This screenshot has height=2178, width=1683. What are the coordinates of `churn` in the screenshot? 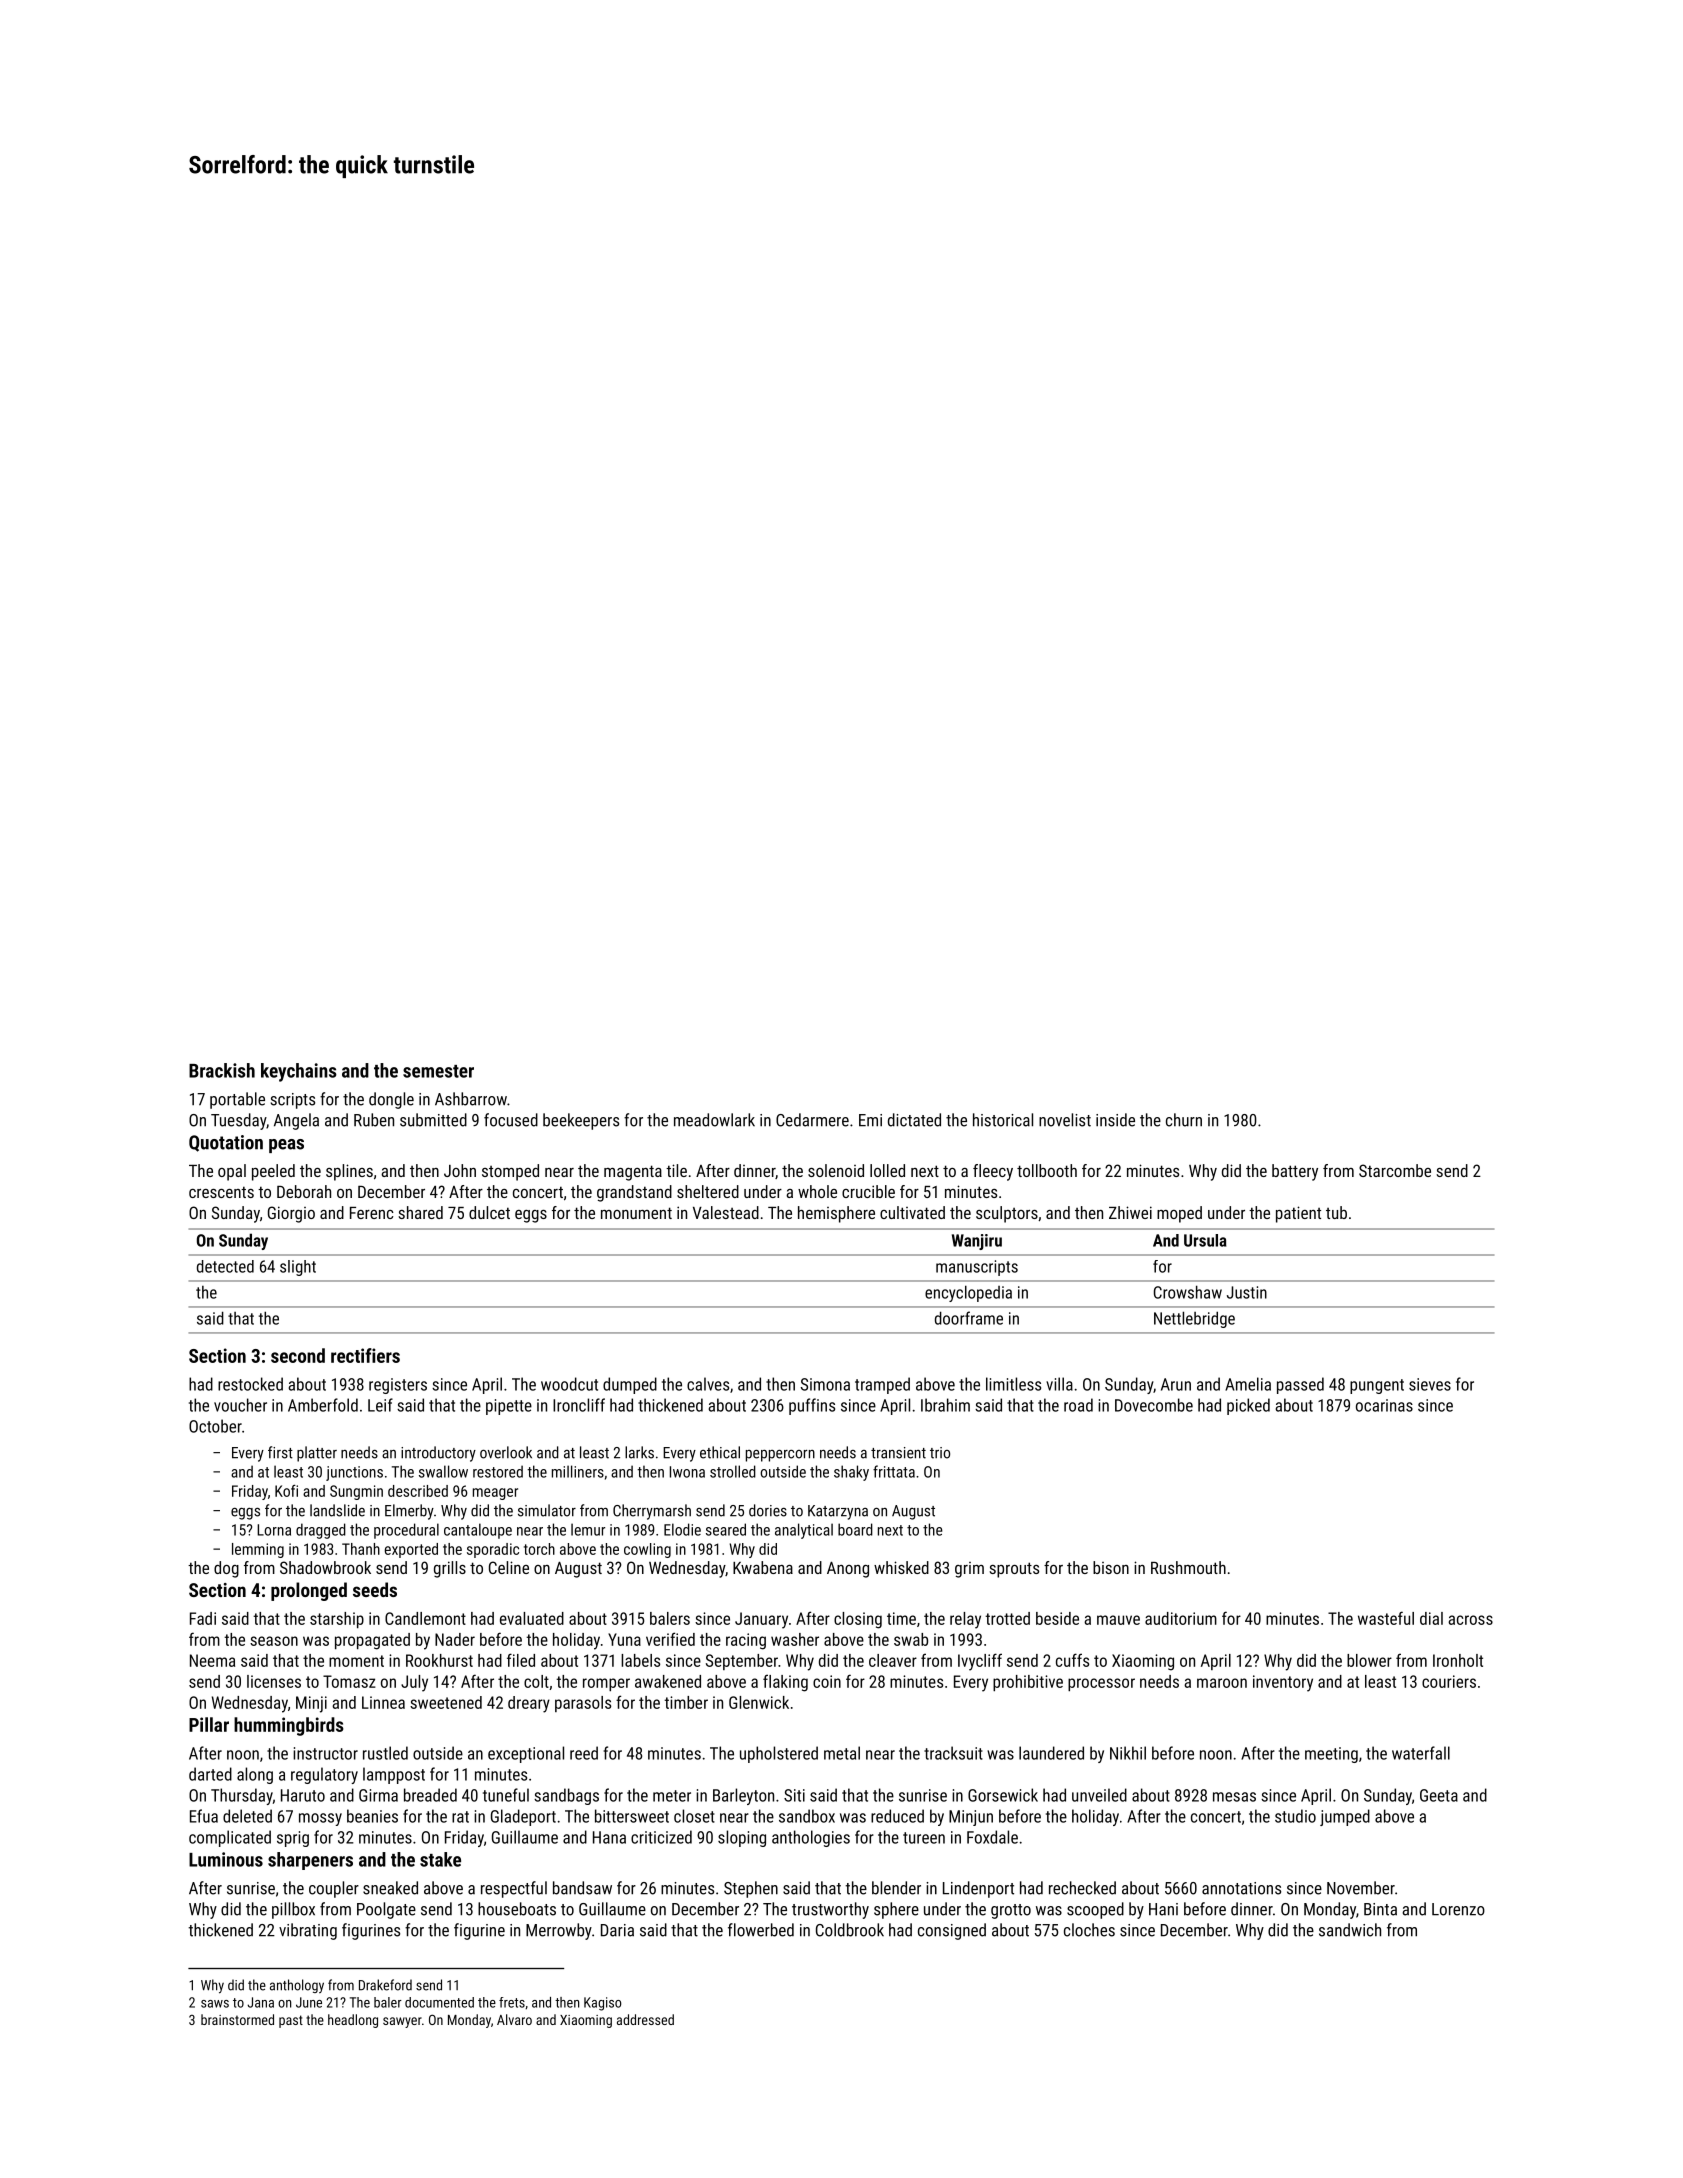 It's located at (1184, 1120).
